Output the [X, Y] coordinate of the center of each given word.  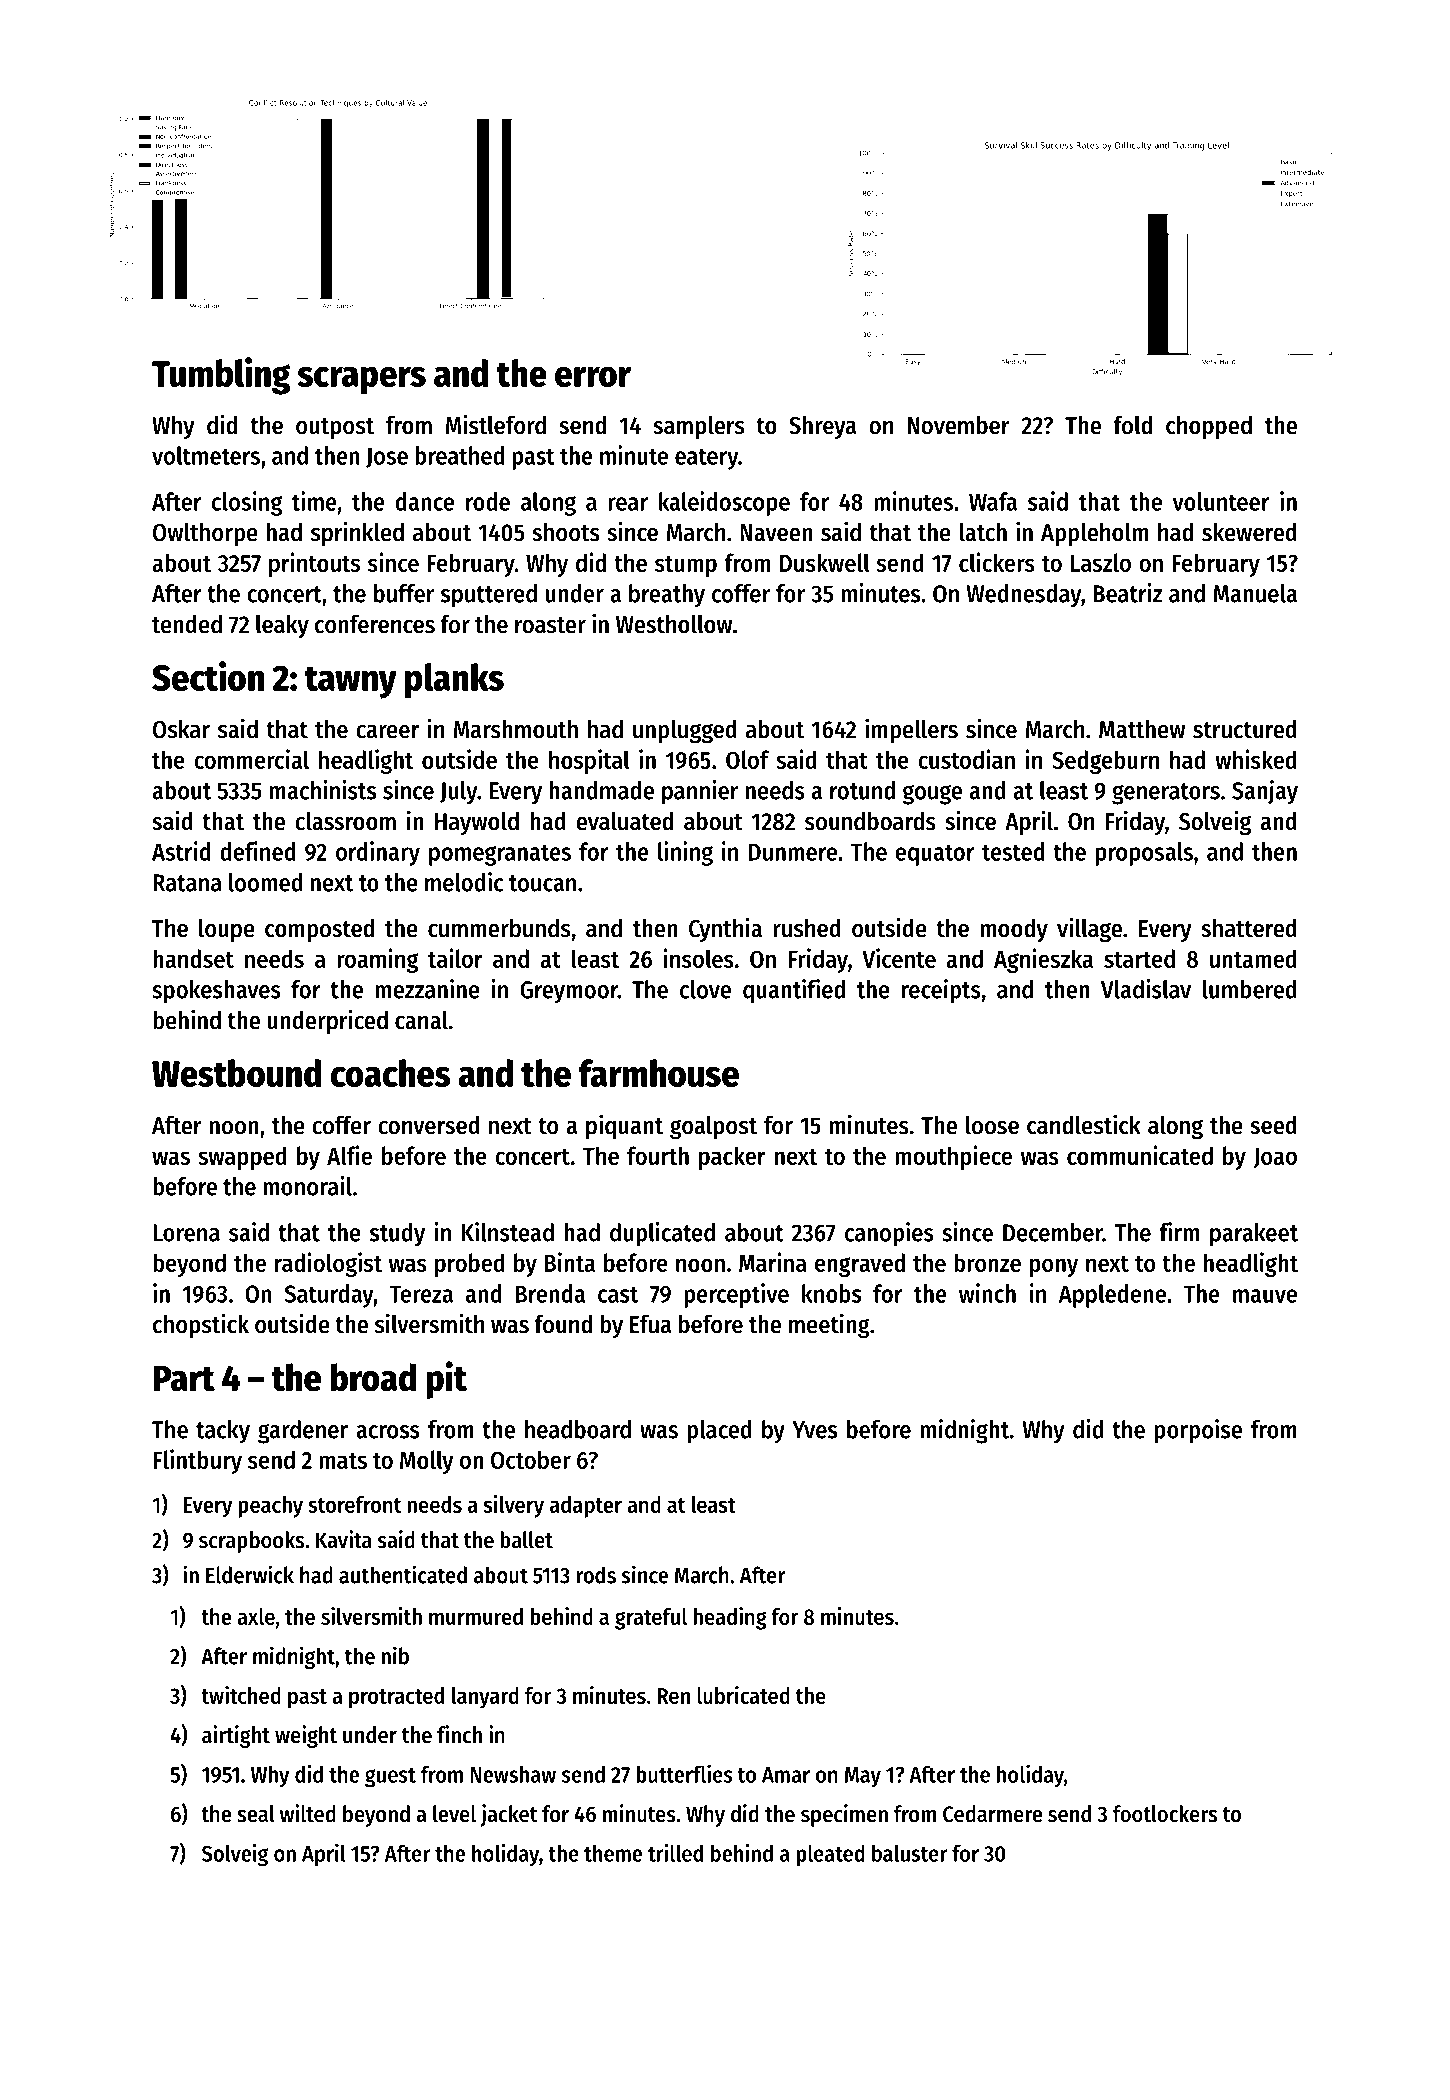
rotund [862, 790]
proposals [1144, 854]
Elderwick [250, 1574]
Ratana [187, 883]
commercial [251, 759]
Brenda [550, 1293]
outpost [335, 428]
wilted [308, 1813]
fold [1132, 425]
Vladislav [1146, 989]
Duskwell [824, 562]
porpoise [1198, 1431]
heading [730, 1618]
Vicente [899, 958]
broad [373, 1377]
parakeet [1254, 1235]
